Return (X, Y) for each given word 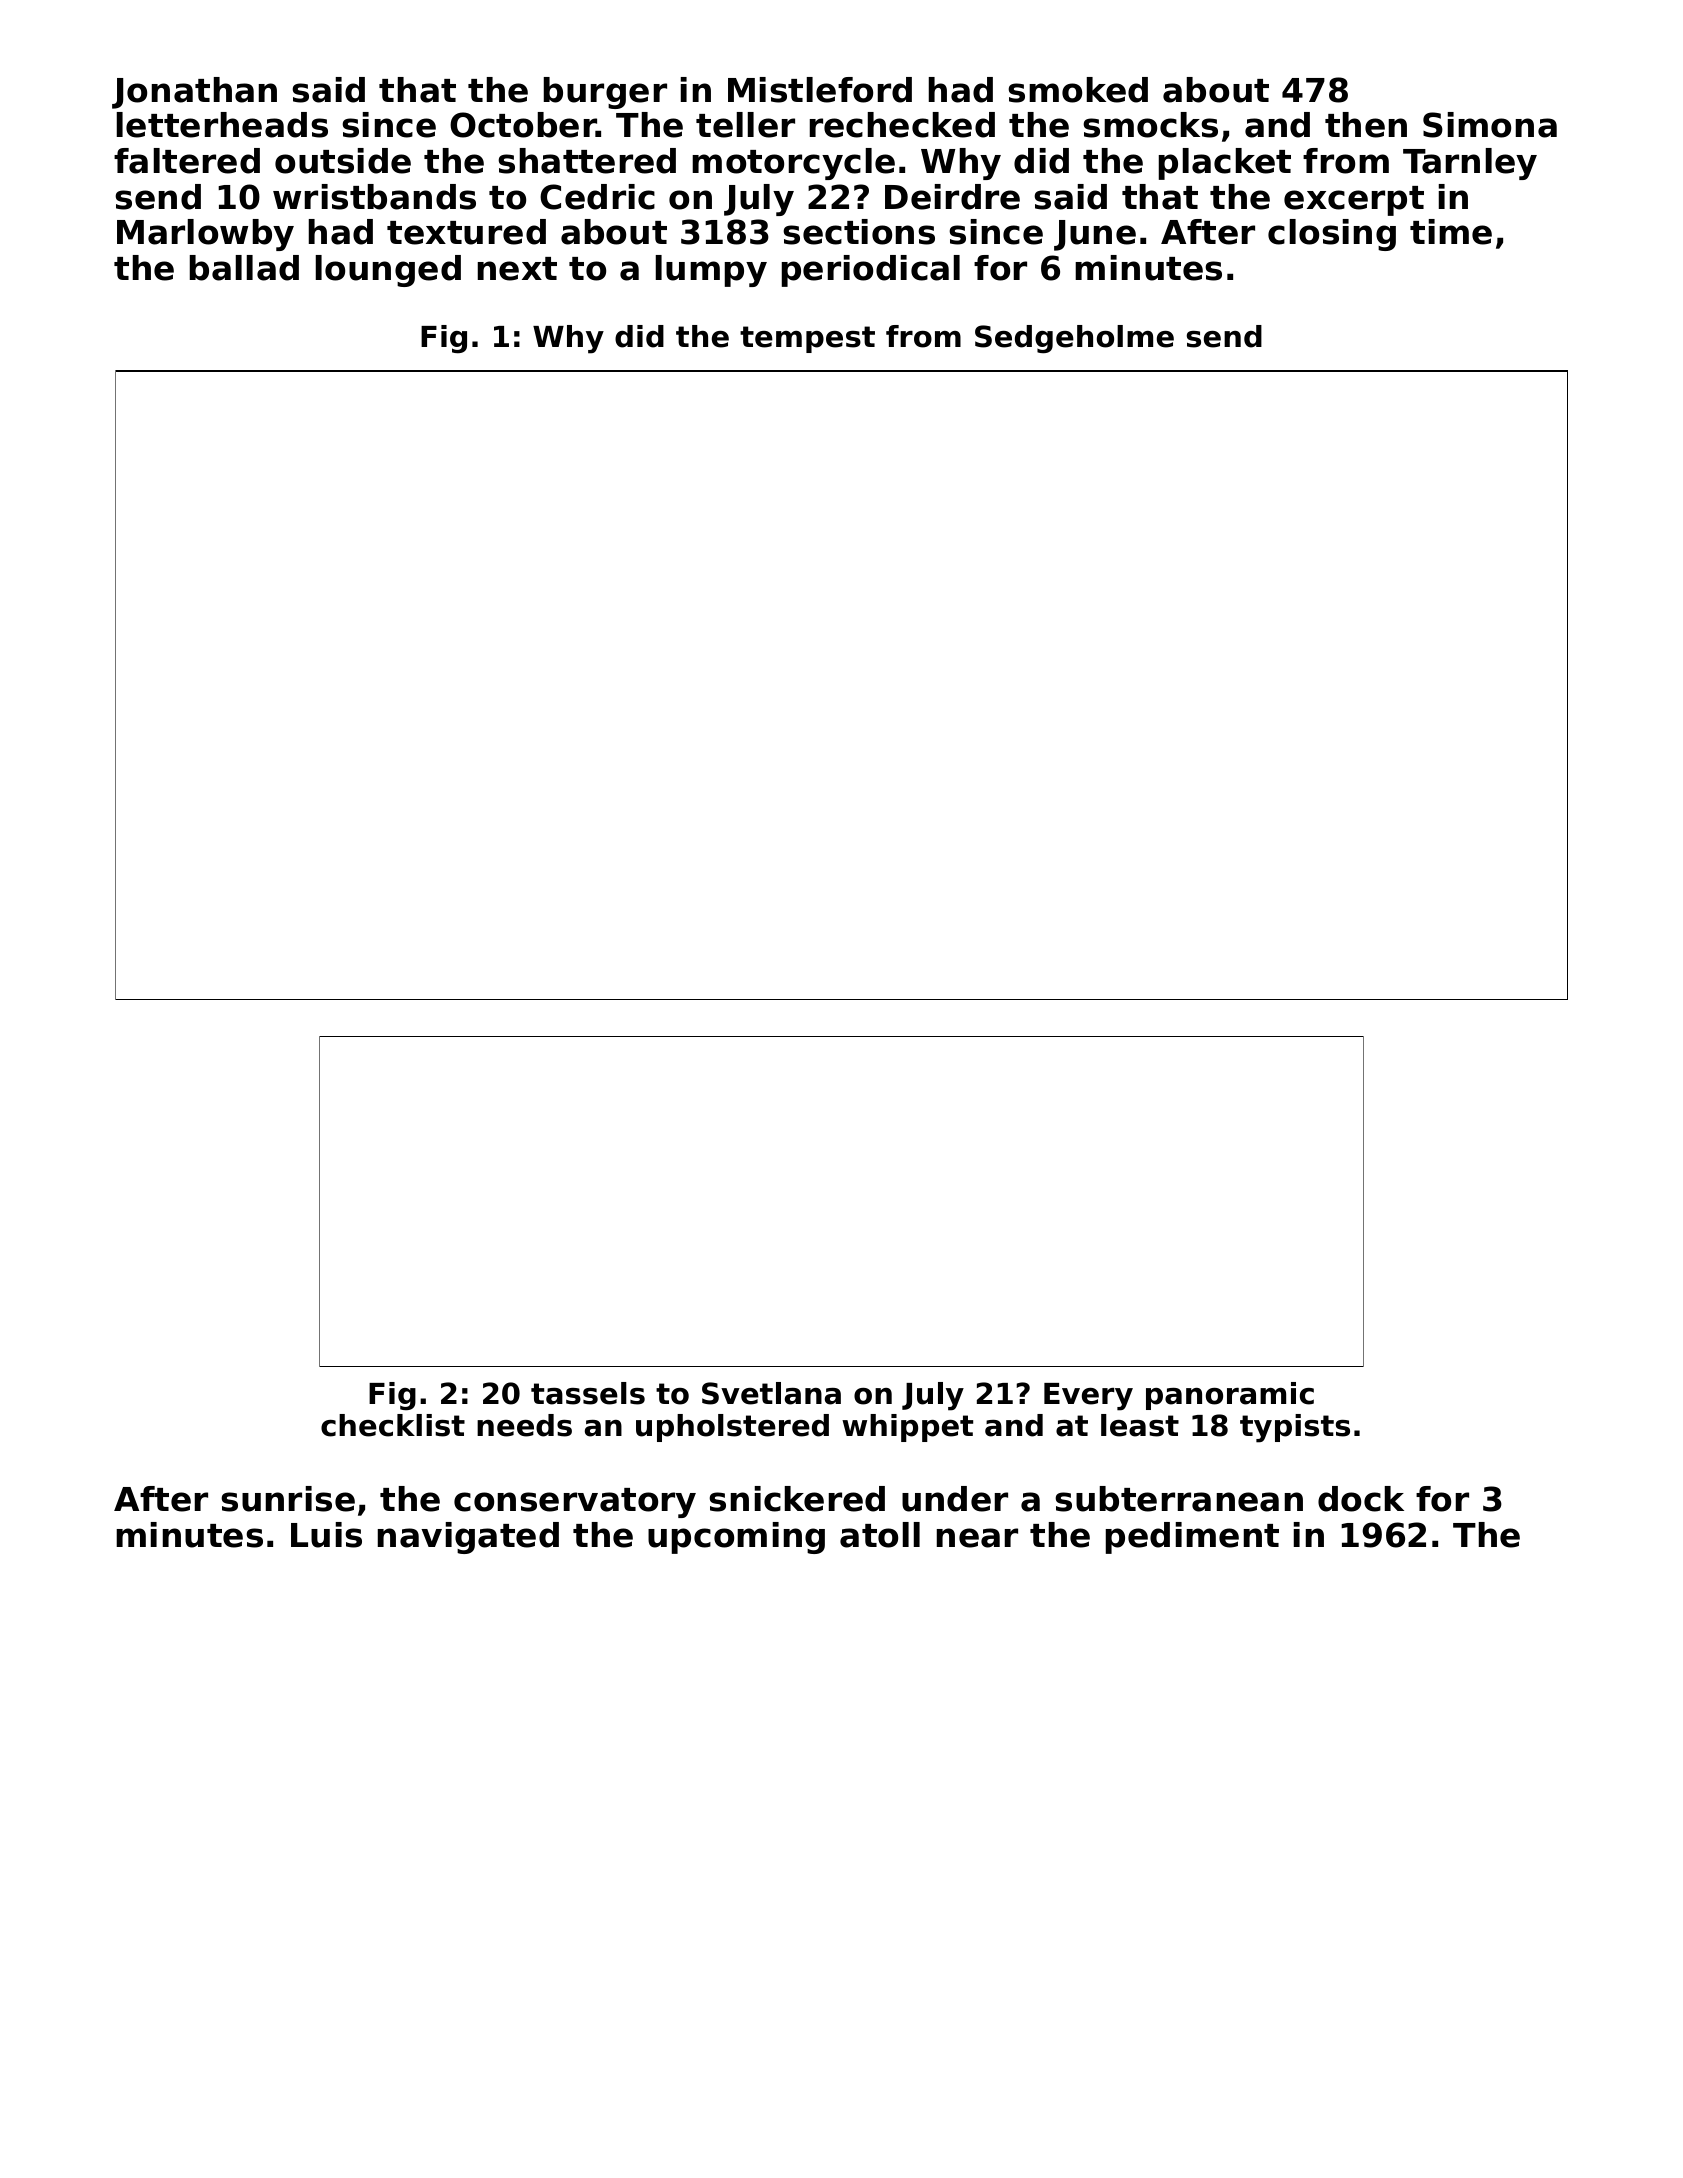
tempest (807, 339)
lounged (388, 271)
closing (1332, 235)
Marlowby (205, 235)
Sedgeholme (1074, 339)
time (1451, 232)
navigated (468, 1538)
